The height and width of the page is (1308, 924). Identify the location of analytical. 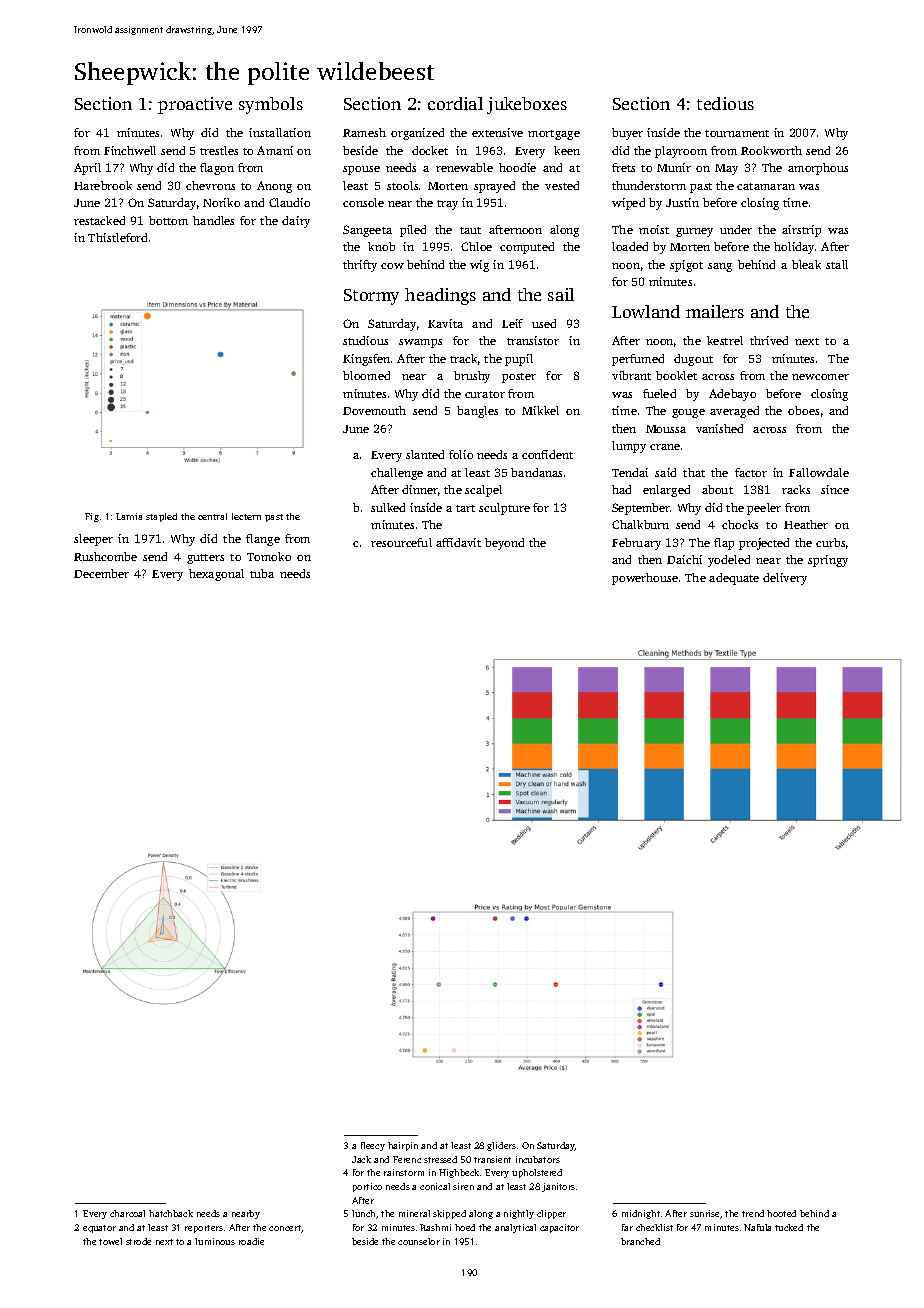
(515, 1228).
